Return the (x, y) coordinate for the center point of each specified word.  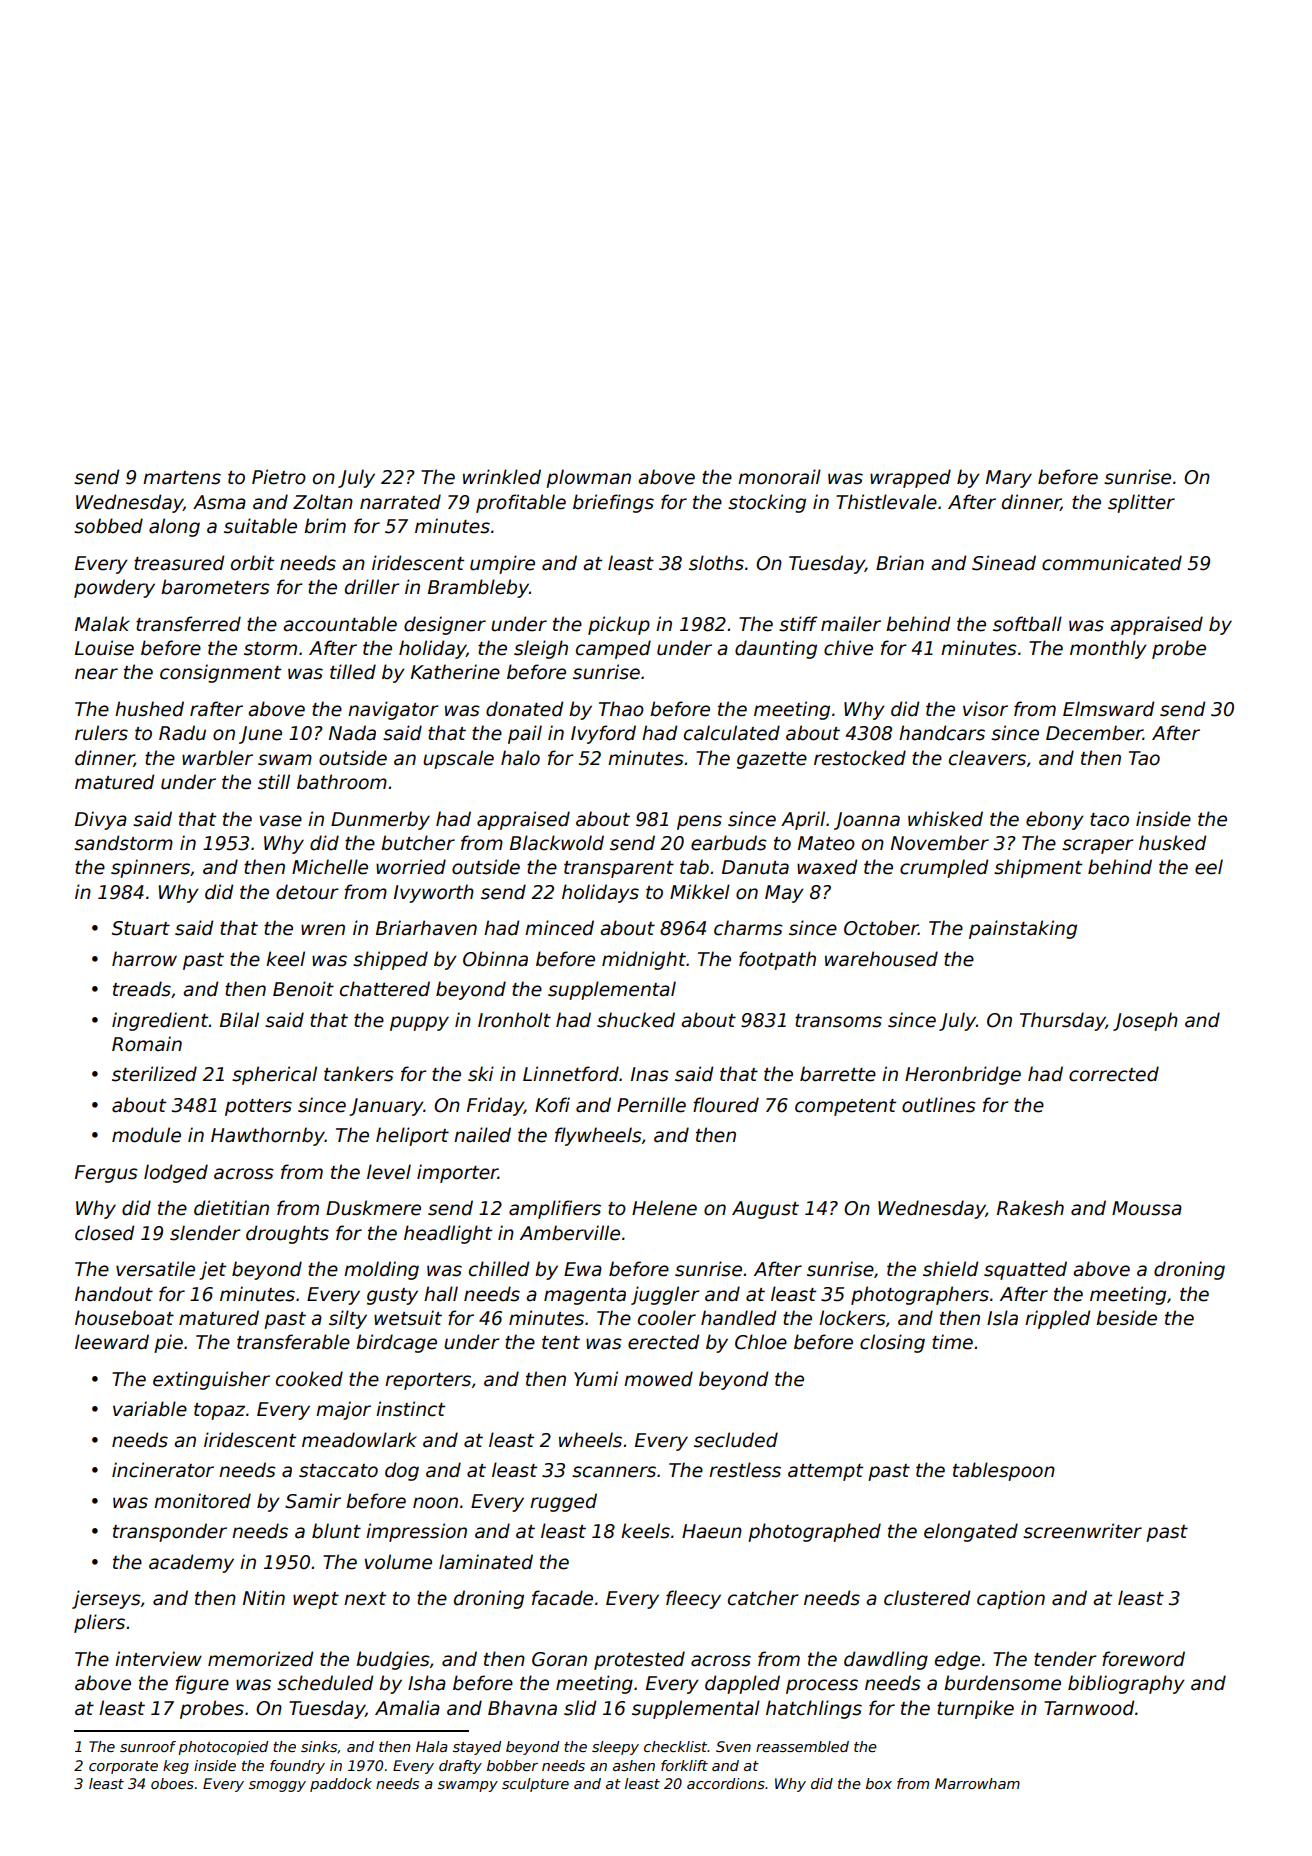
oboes (172, 1783)
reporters (428, 1381)
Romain (147, 1044)
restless (745, 1470)
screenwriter (1082, 1531)
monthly (1108, 649)
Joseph (1145, 1021)
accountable (340, 624)
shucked (636, 1020)
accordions (726, 1783)
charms (748, 928)
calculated (732, 733)
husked (1172, 843)
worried (411, 867)
